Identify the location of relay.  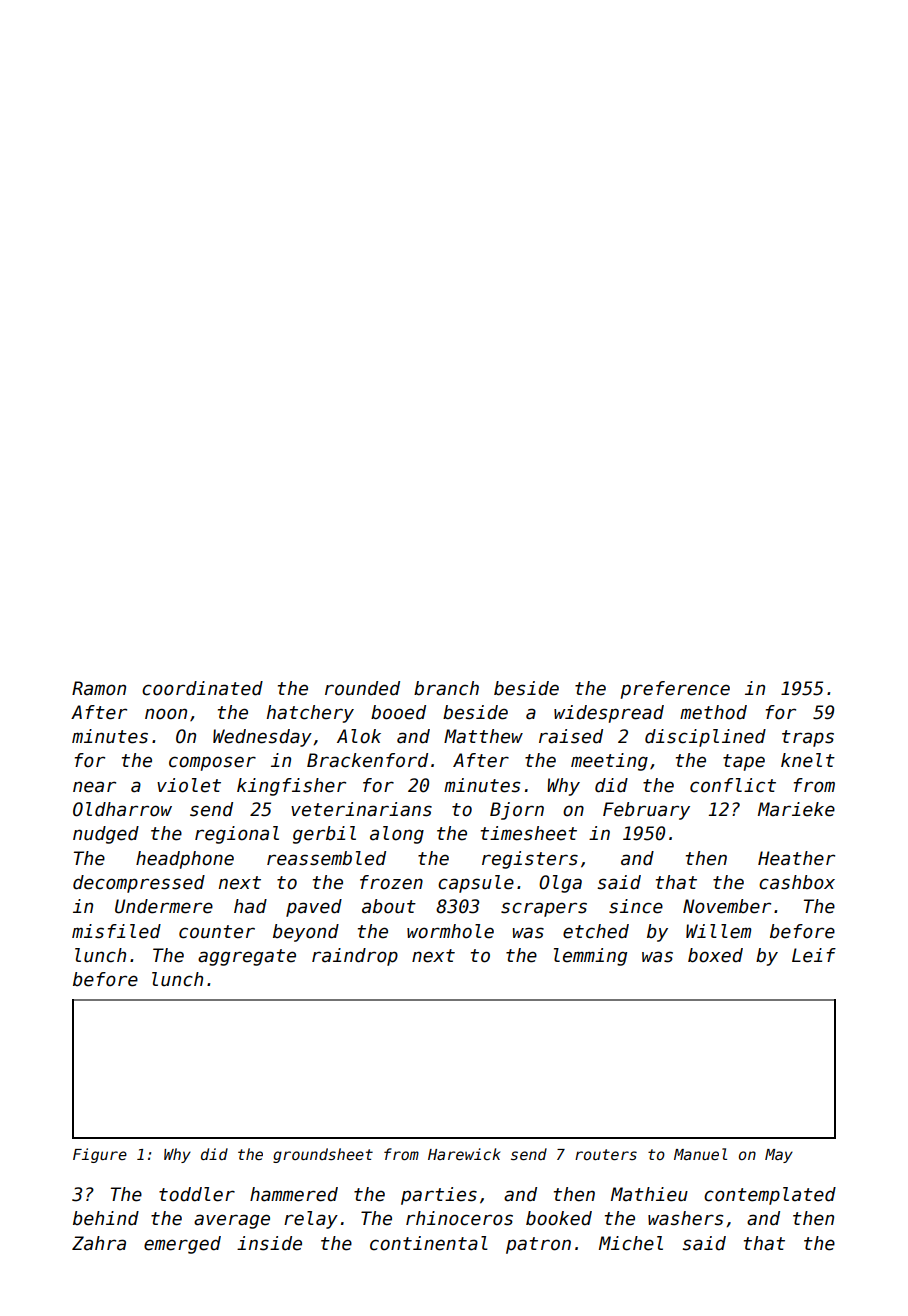
(311, 1220).
